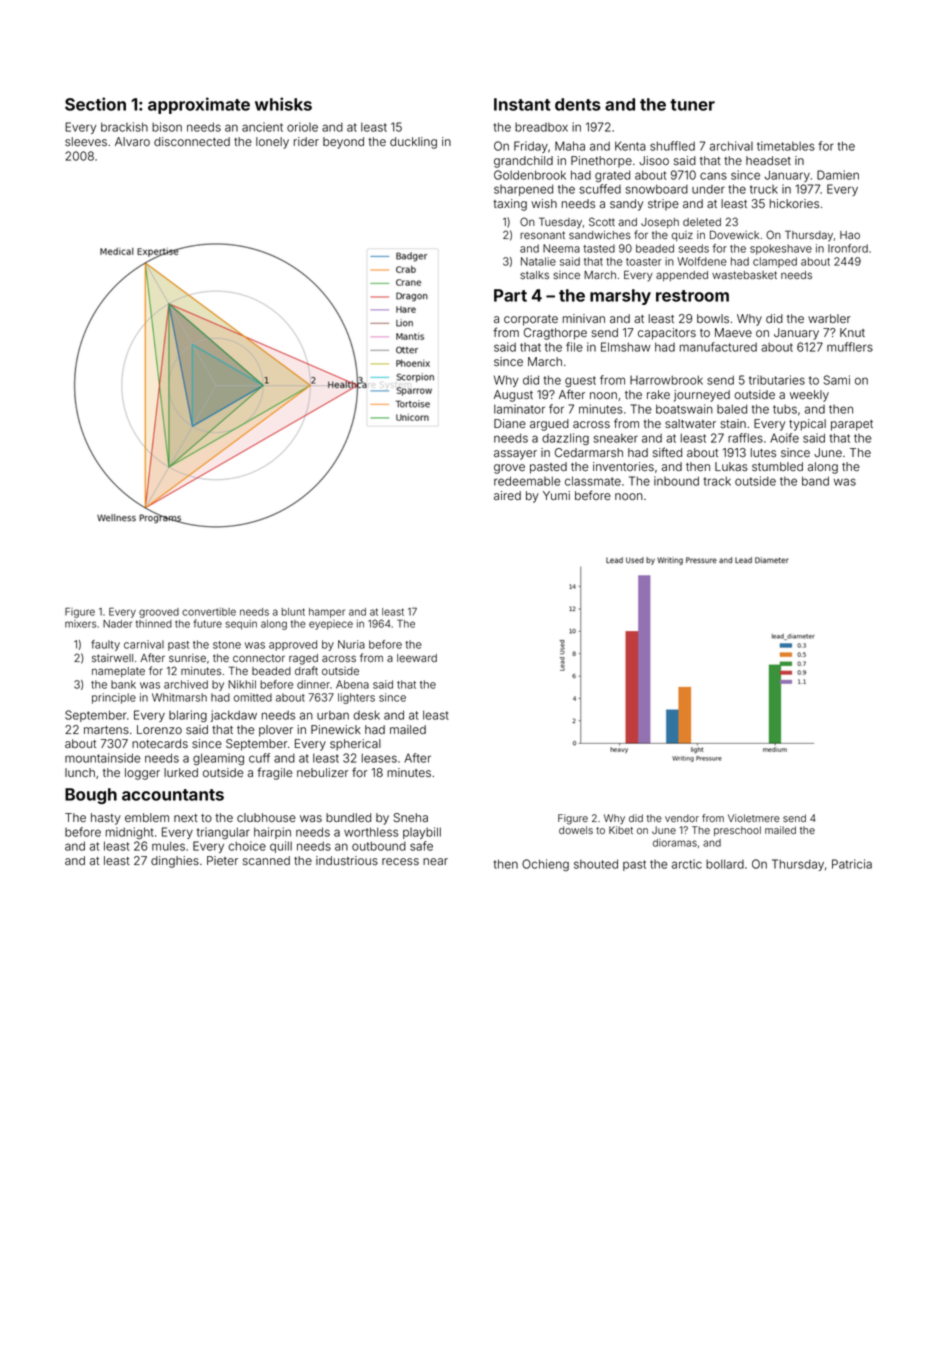  Describe the element at coordinates (510, 423) in the screenshot. I see `Diane` at that location.
